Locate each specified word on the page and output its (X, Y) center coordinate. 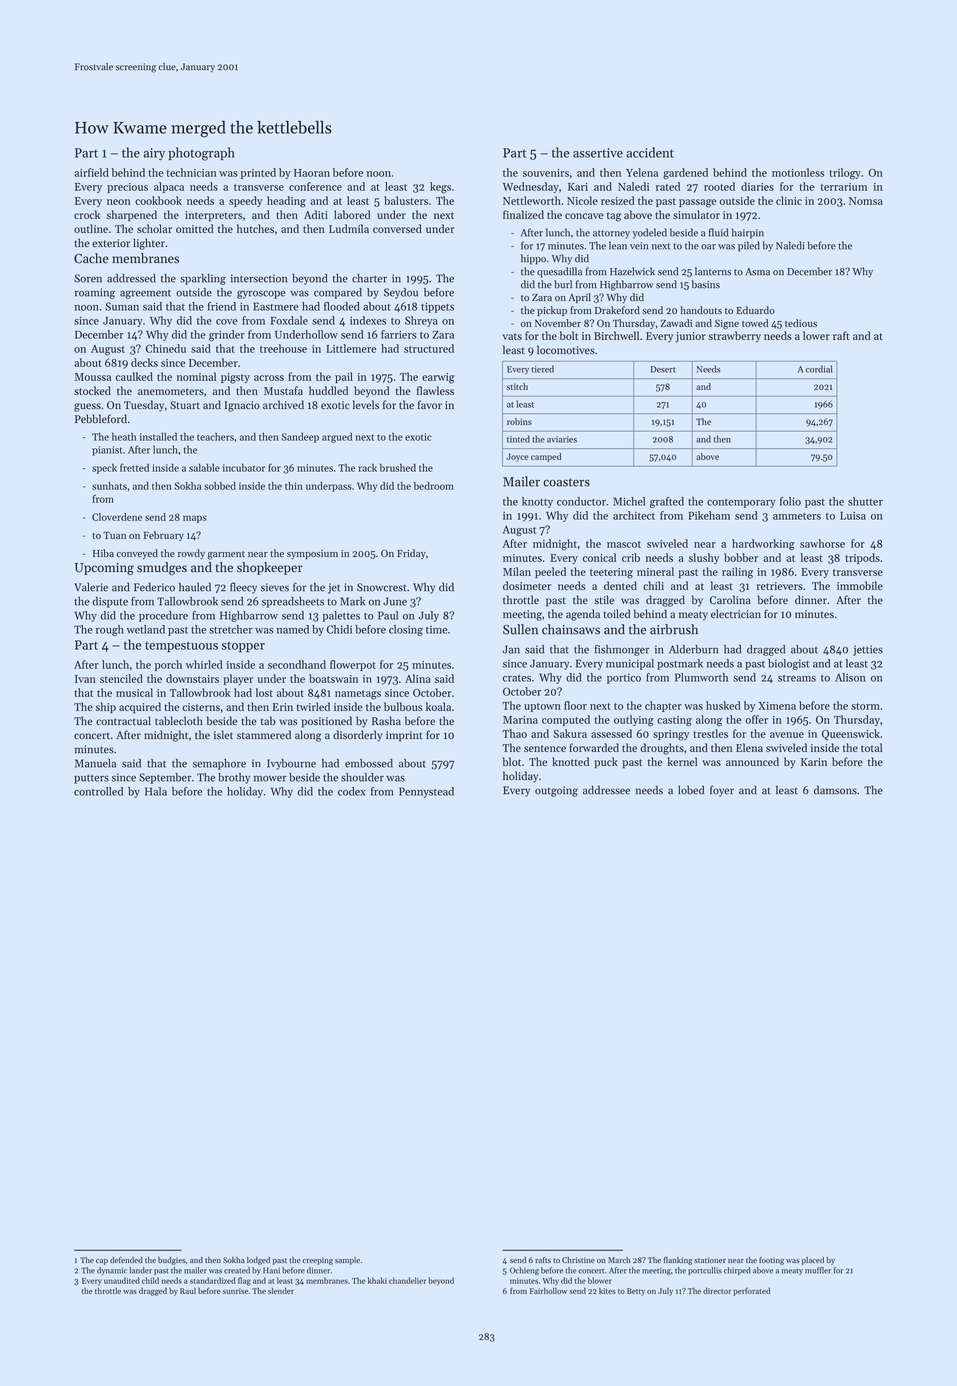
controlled (98, 791)
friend (222, 306)
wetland (146, 629)
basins (706, 284)
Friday (411, 554)
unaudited (122, 1280)
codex (351, 791)
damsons (835, 790)
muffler (818, 1270)
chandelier (407, 1280)
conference (315, 186)
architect (634, 515)
